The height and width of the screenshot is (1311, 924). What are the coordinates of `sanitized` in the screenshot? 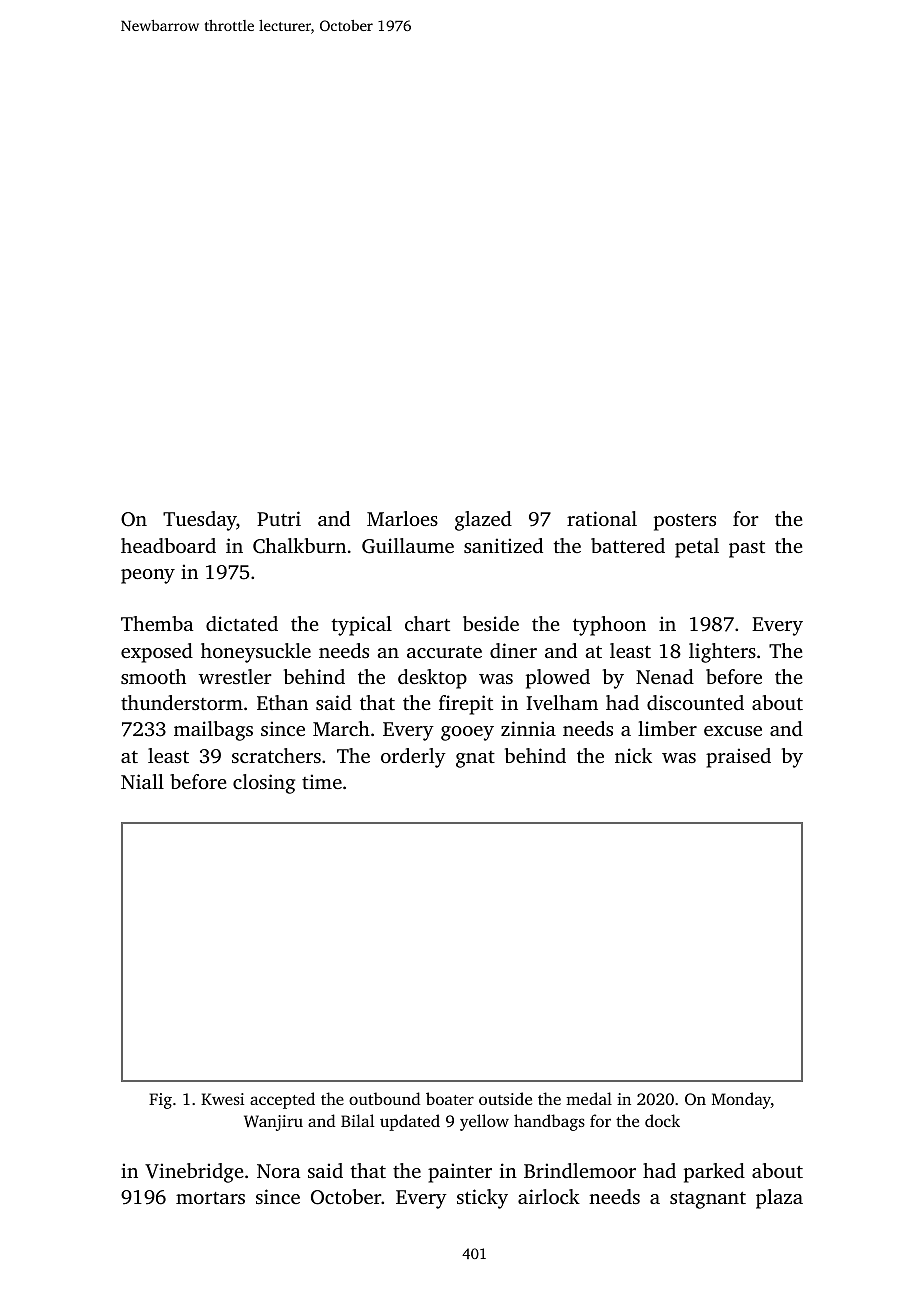 It's located at (503, 545).
